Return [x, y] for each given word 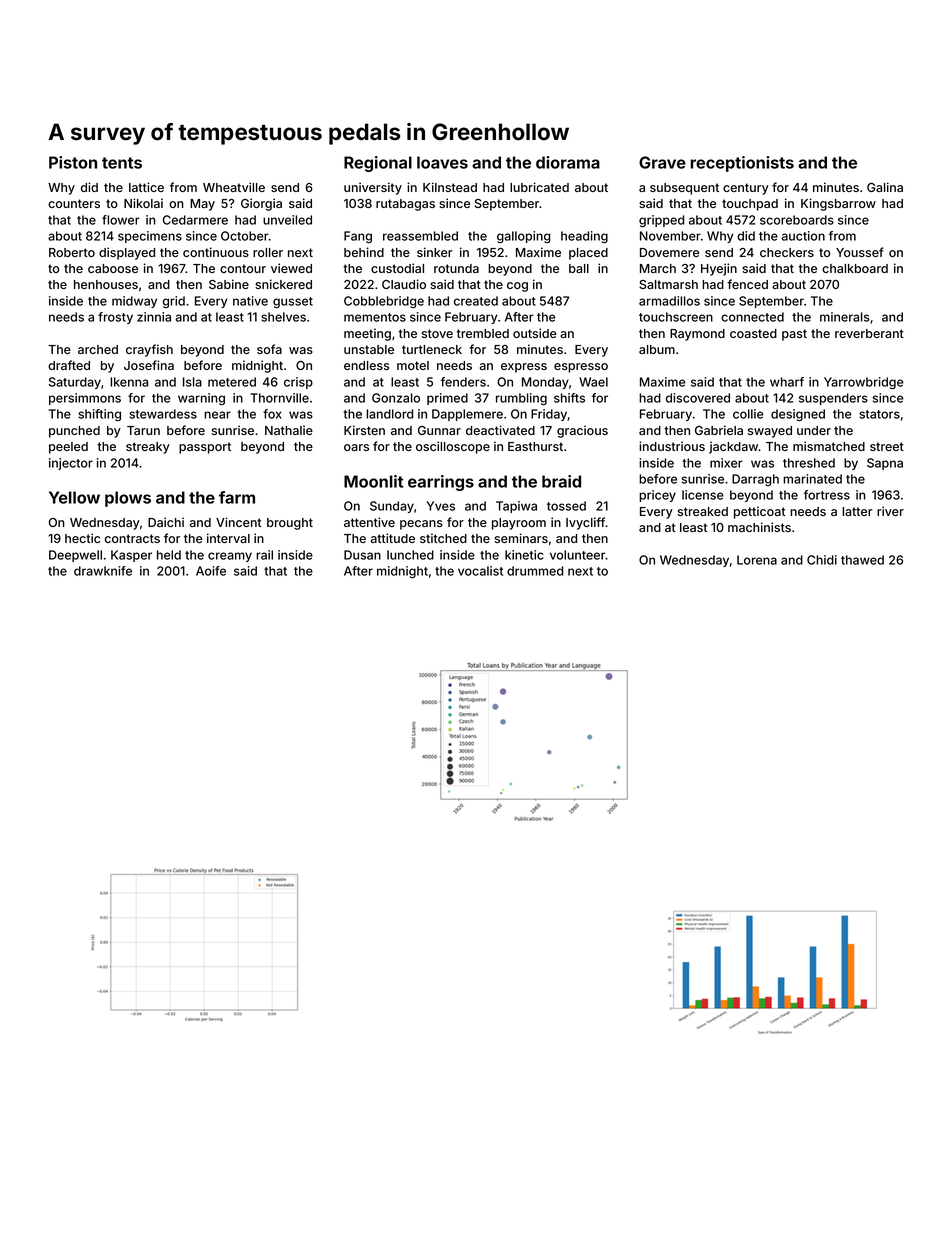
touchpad [750, 205]
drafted [69, 365]
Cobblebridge [384, 302]
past [794, 335]
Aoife [211, 571]
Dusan [362, 555]
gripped [661, 221]
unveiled [287, 220]
